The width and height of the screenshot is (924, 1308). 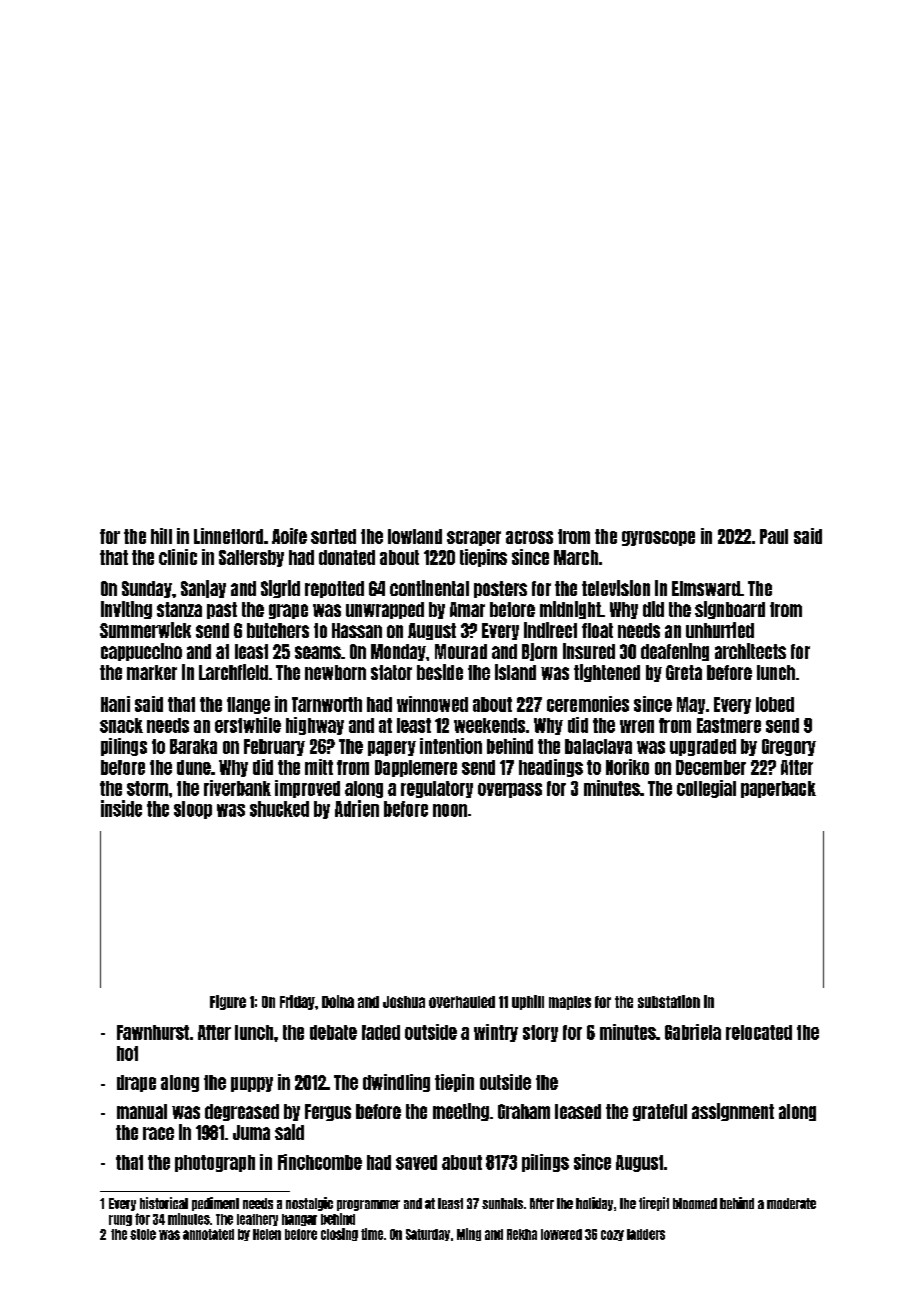 What do you see at coordinates (529, 537) in the screenshot?
I see `across` at bounding box center [529, 537].
